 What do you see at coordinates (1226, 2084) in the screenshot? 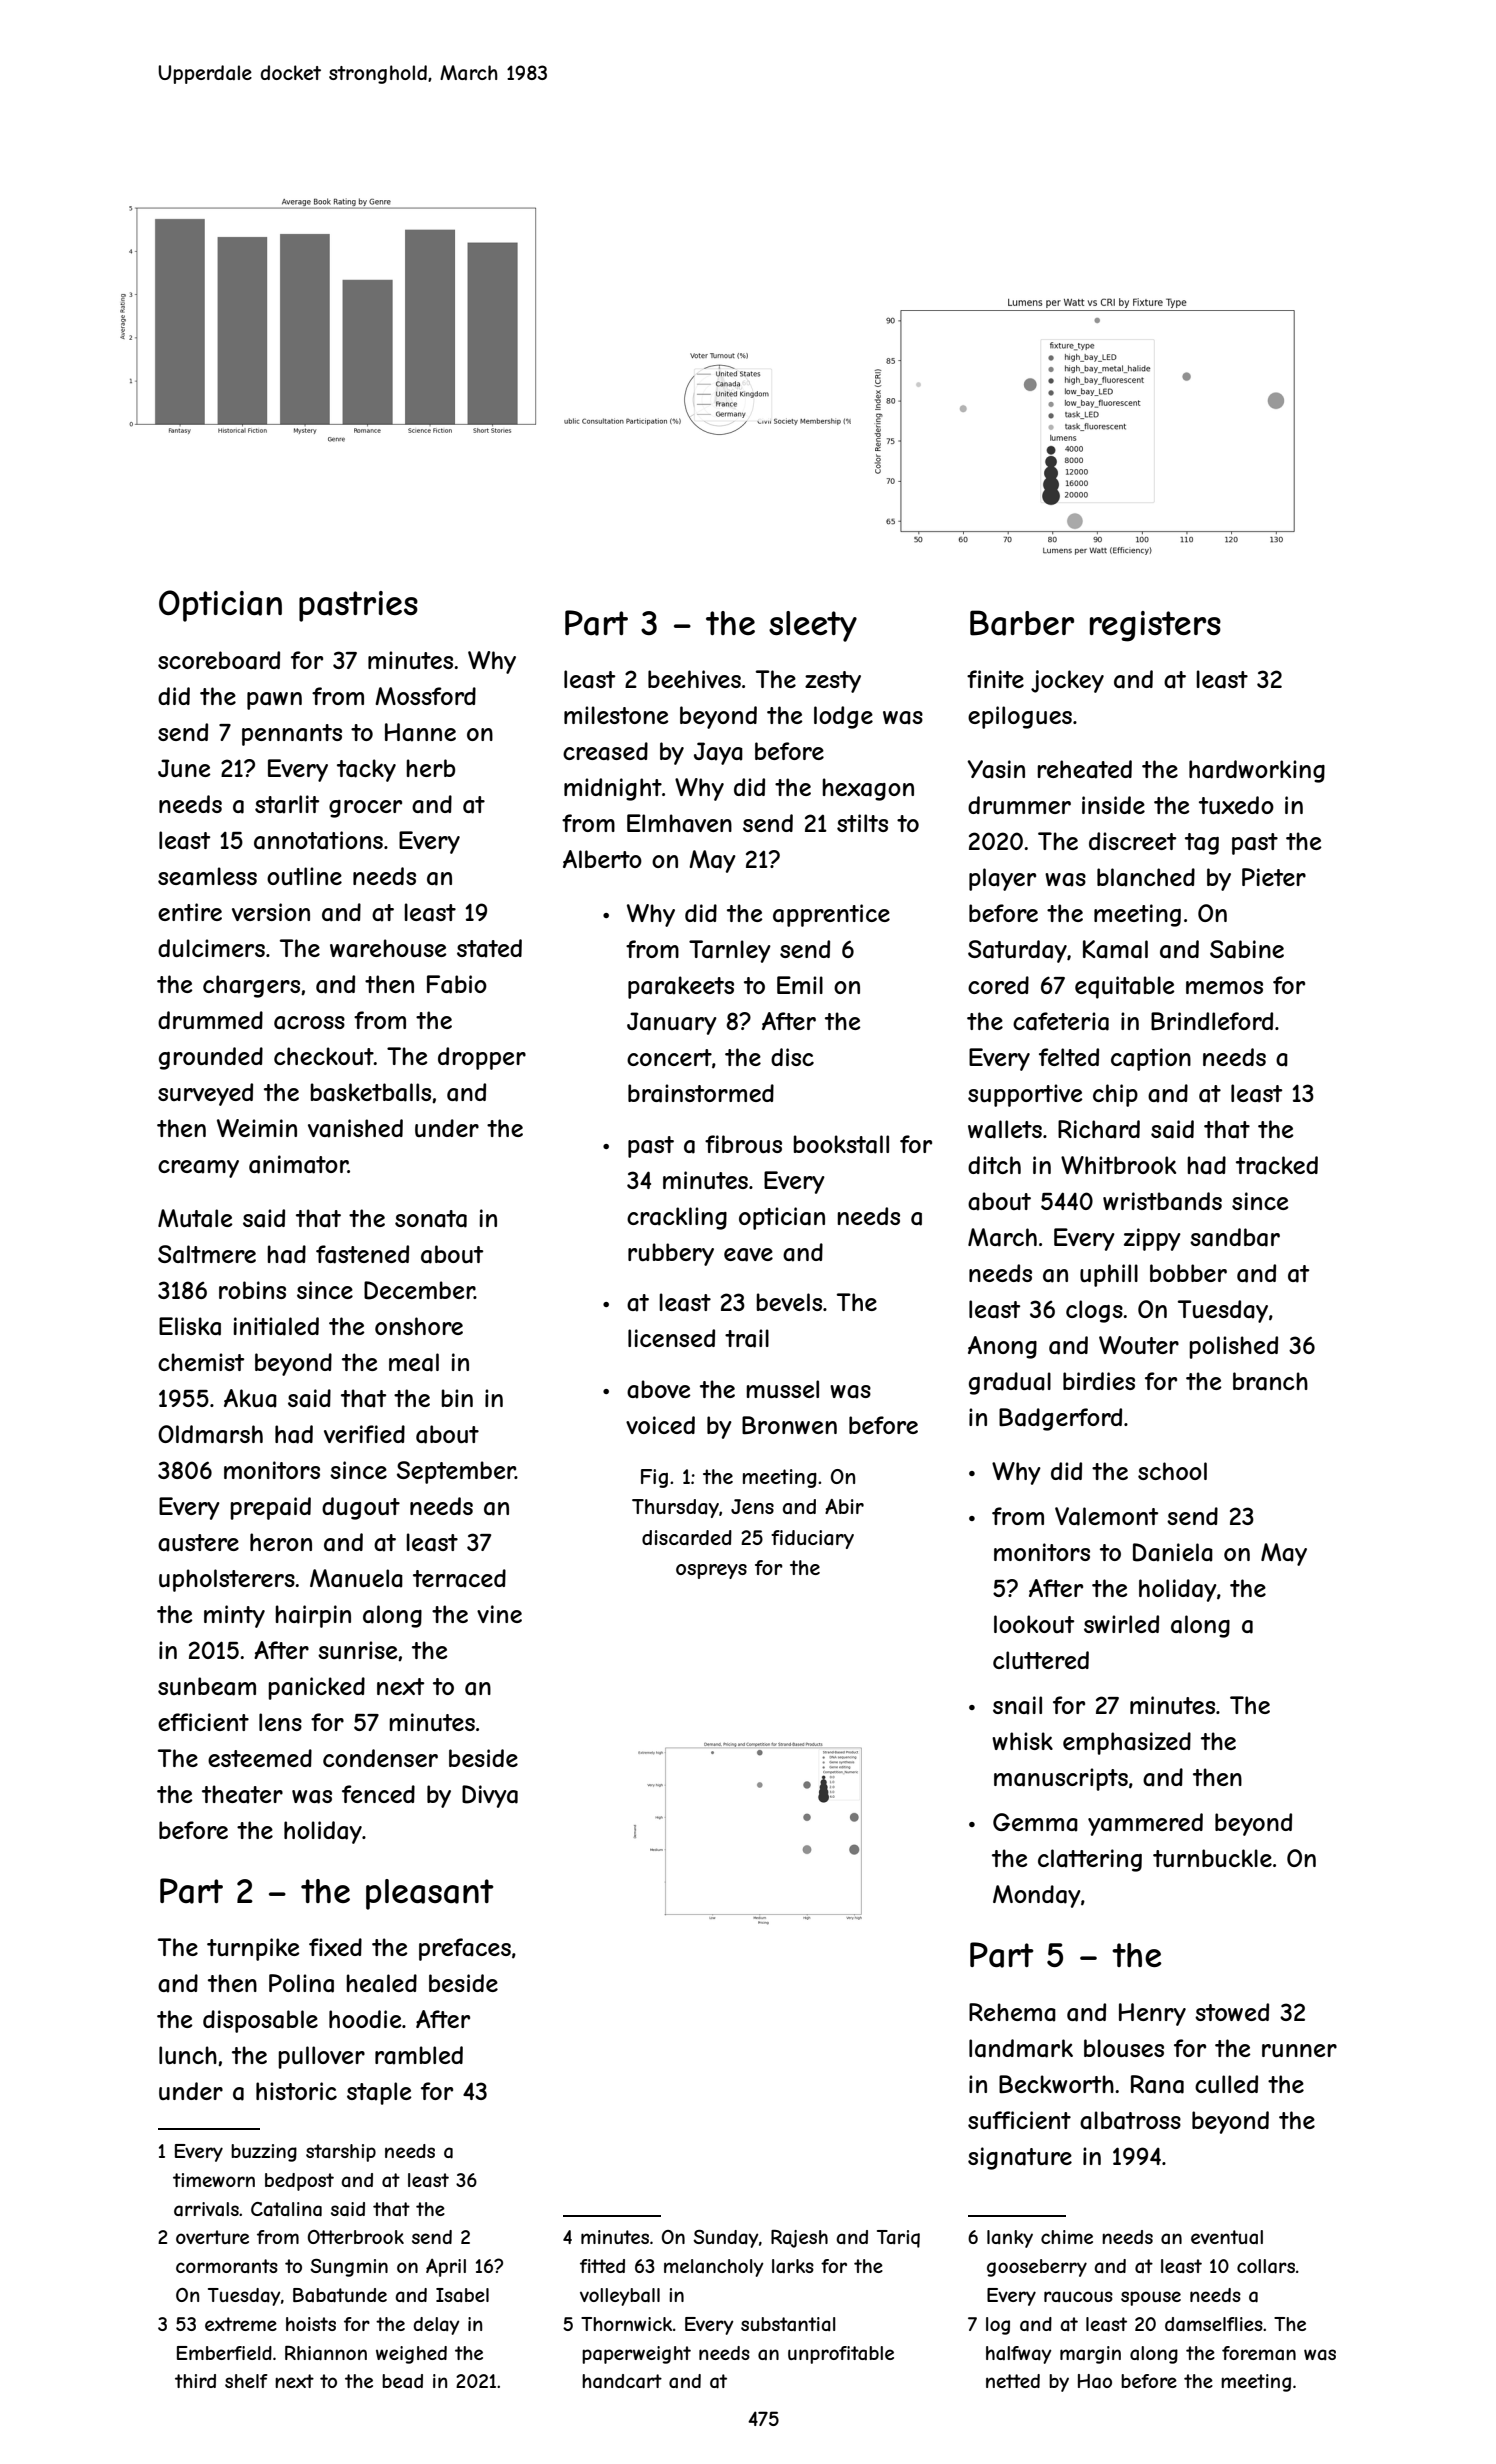
I see `culled` at bounding box center [1226, 2084].
